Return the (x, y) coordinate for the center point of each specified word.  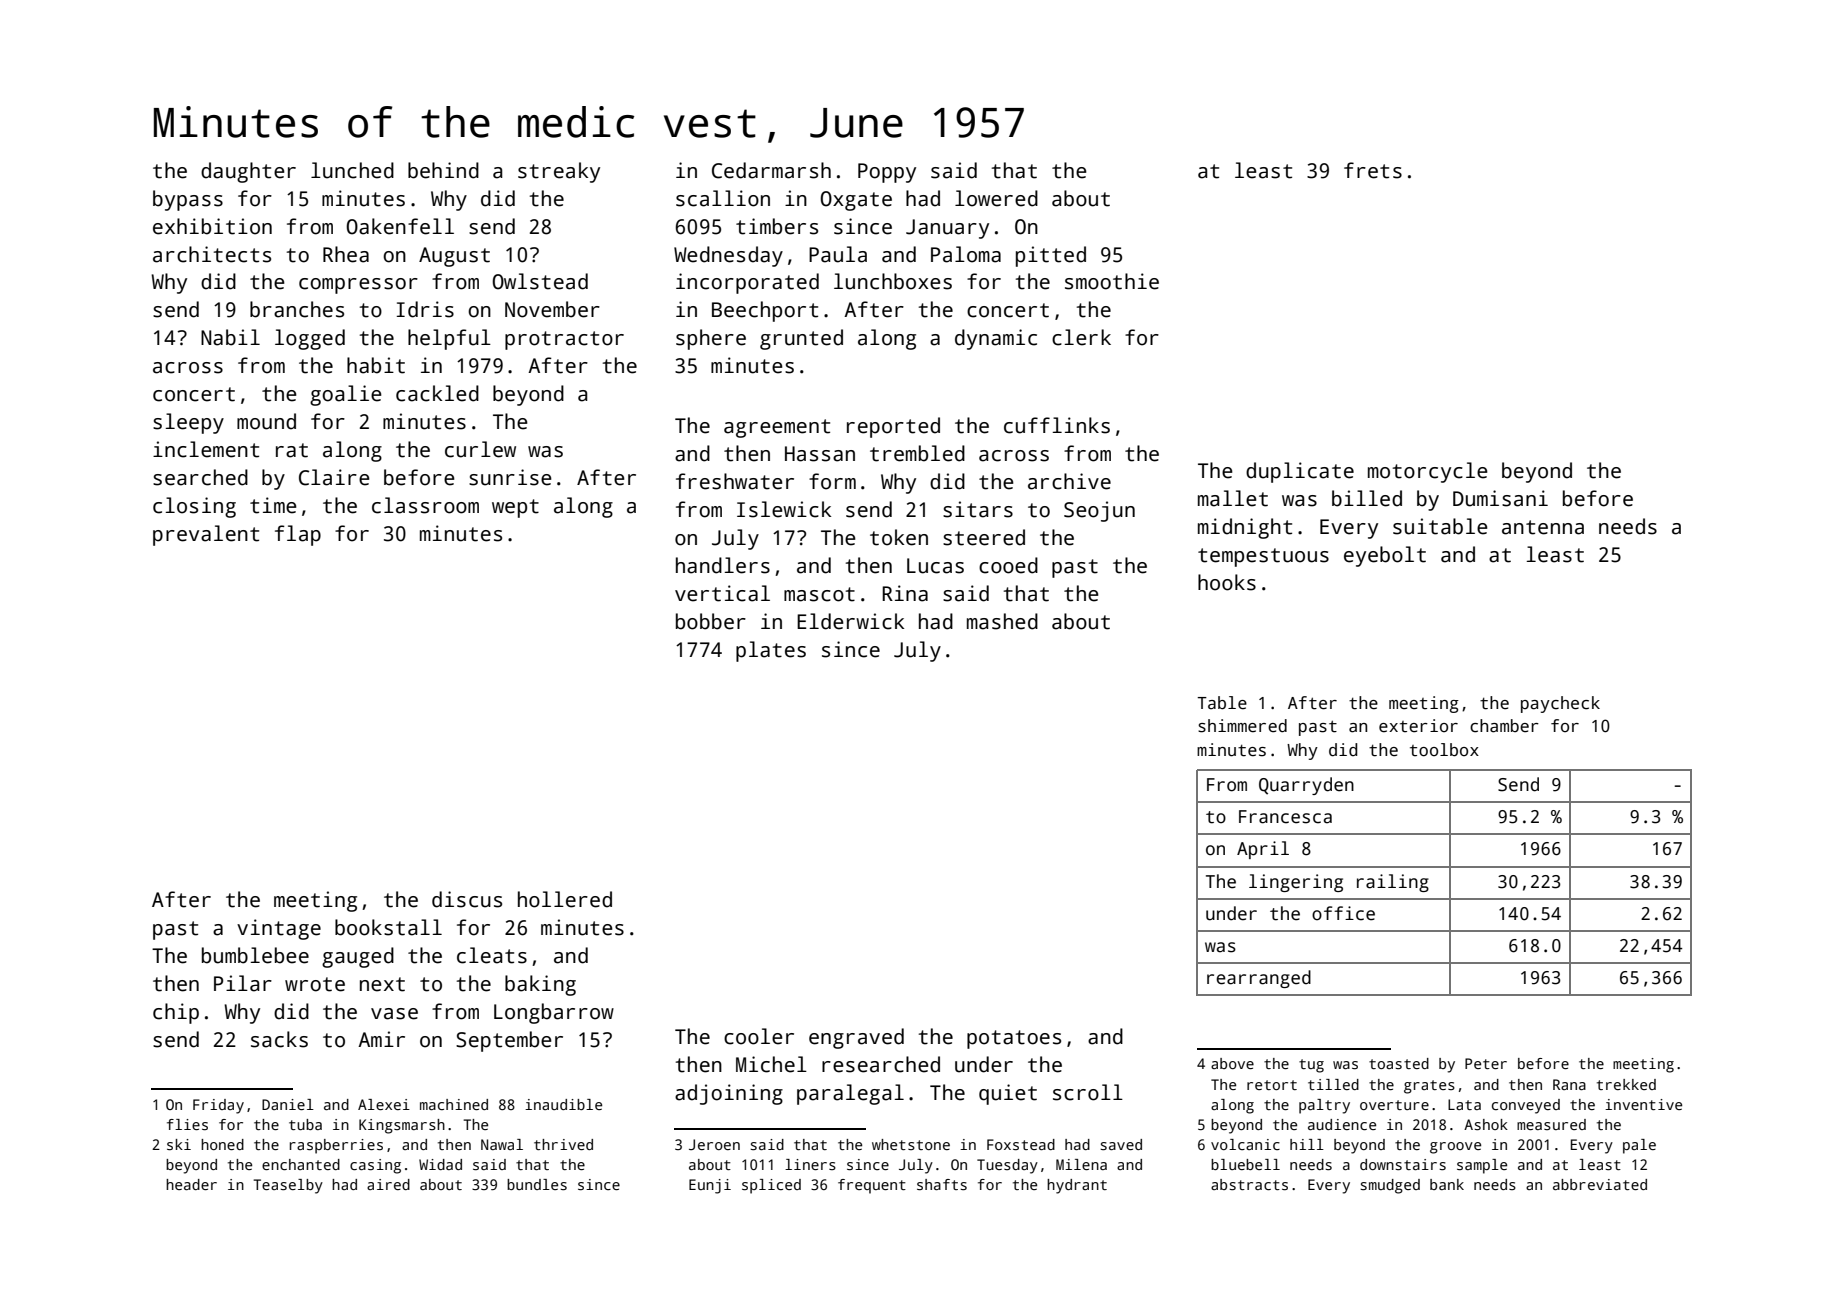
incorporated (747, 283)
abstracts (1249, 1184)
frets (1373, 170)
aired (388, 1184)
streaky (559, 172)
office (1343, 913)
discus (467, 899)
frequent (872, 1186)
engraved (856, 1038)
